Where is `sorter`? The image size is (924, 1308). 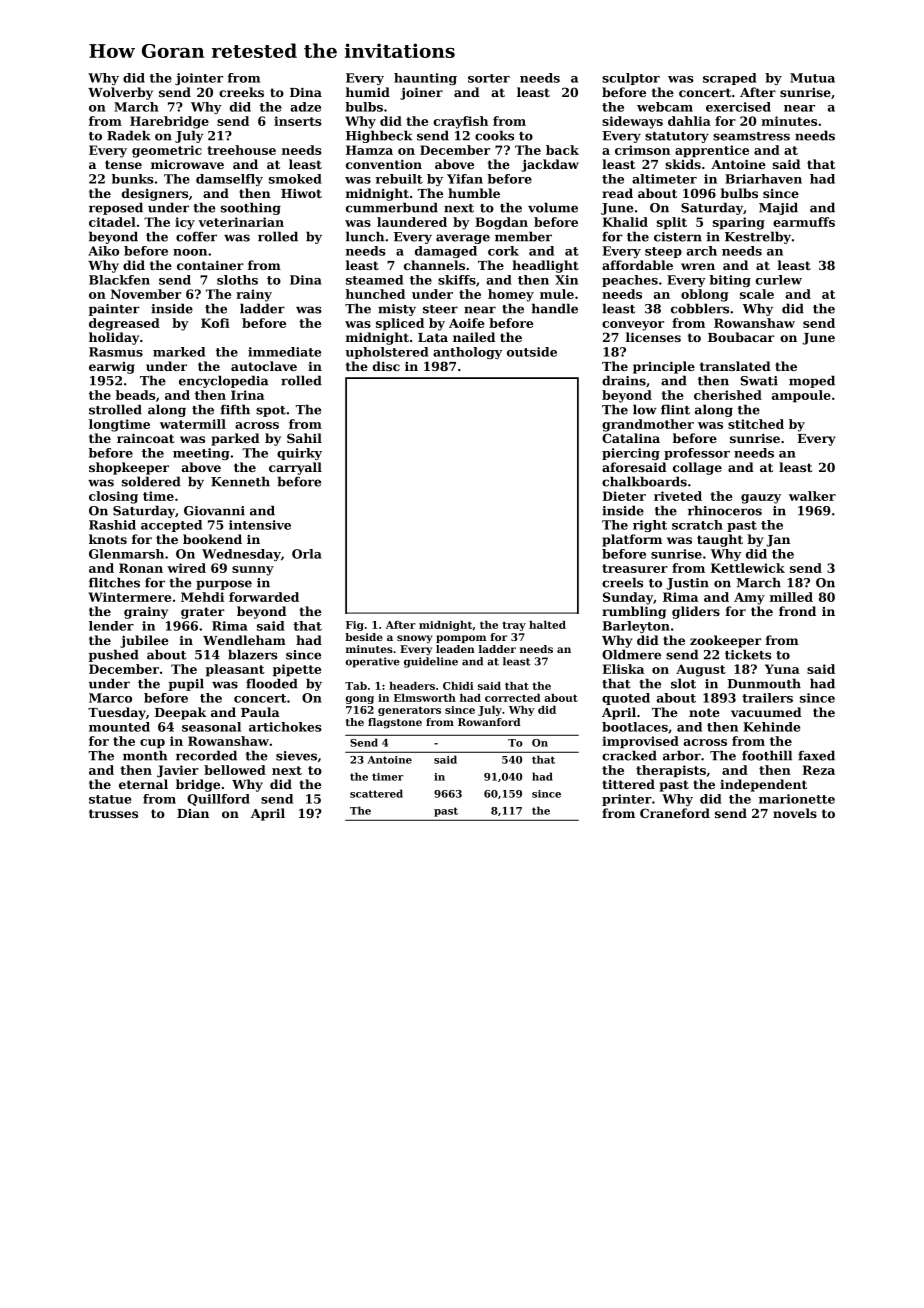 sorter is located at coordinates (489, 78).
